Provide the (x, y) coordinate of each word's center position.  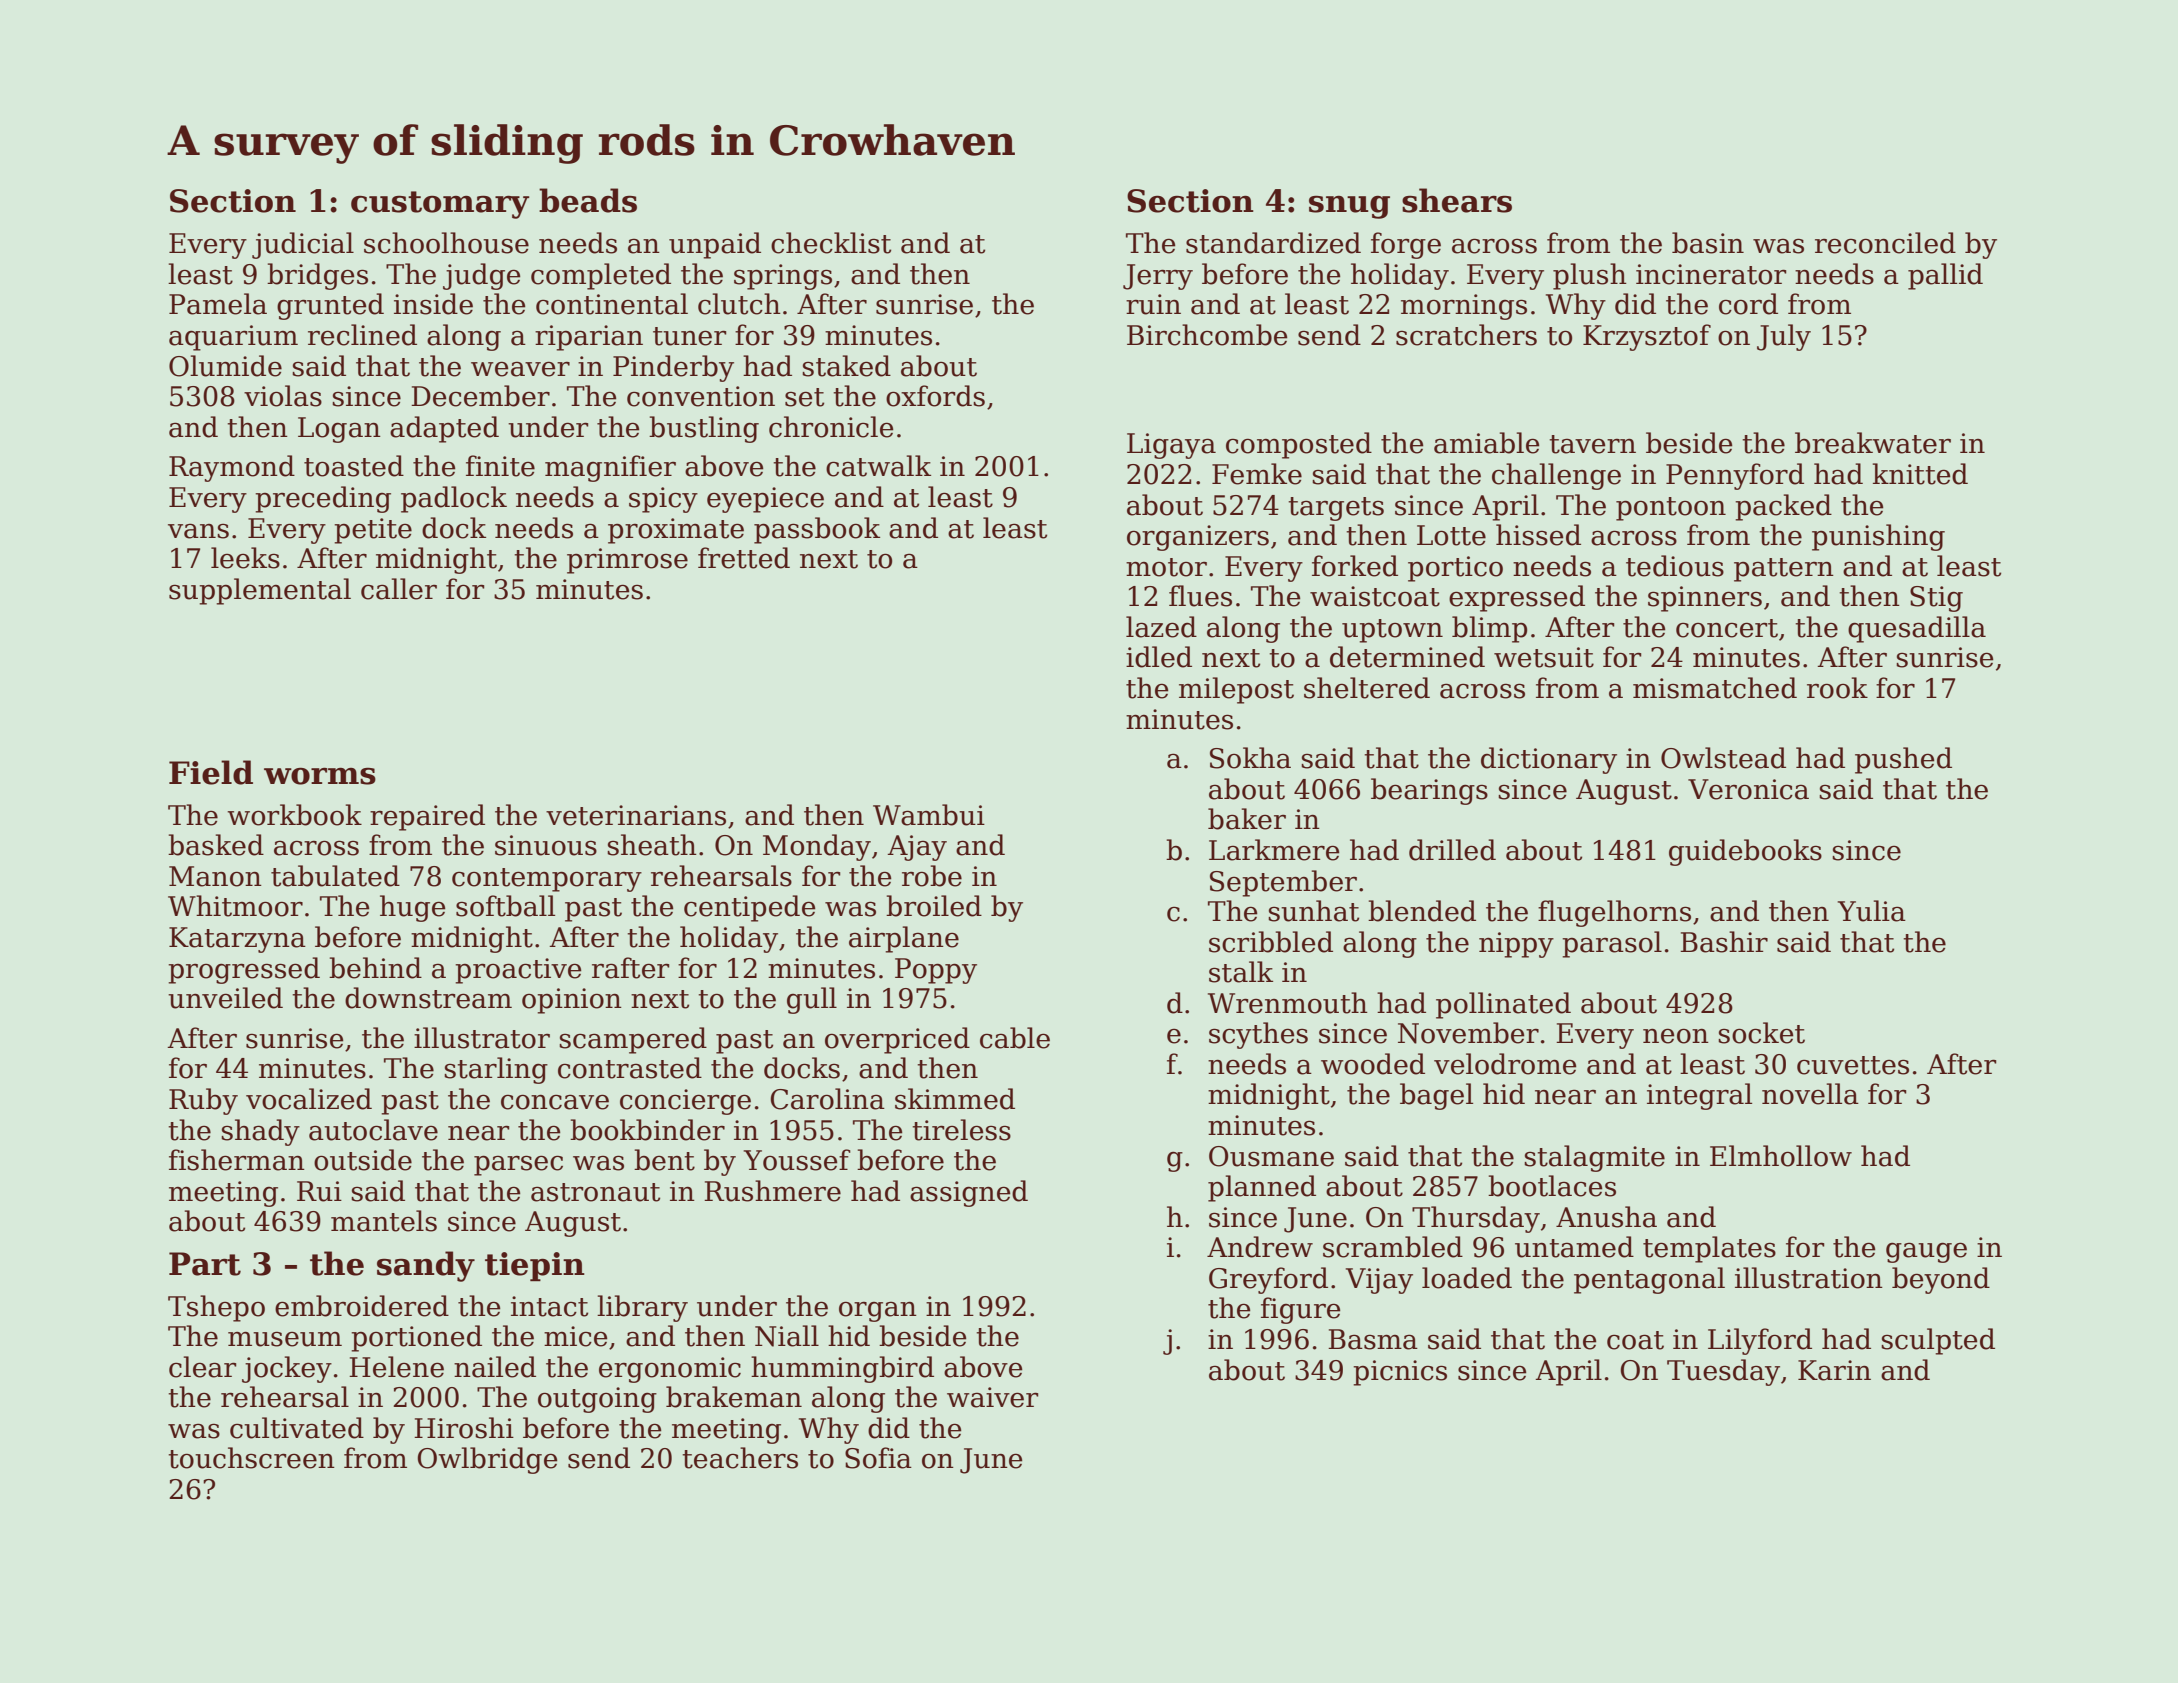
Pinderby (673, 368)
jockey (287, 1369)
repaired (427, 817)
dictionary (1549, 760)
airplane (904, 939)
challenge (1556, 476)
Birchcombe (1207, 335)
